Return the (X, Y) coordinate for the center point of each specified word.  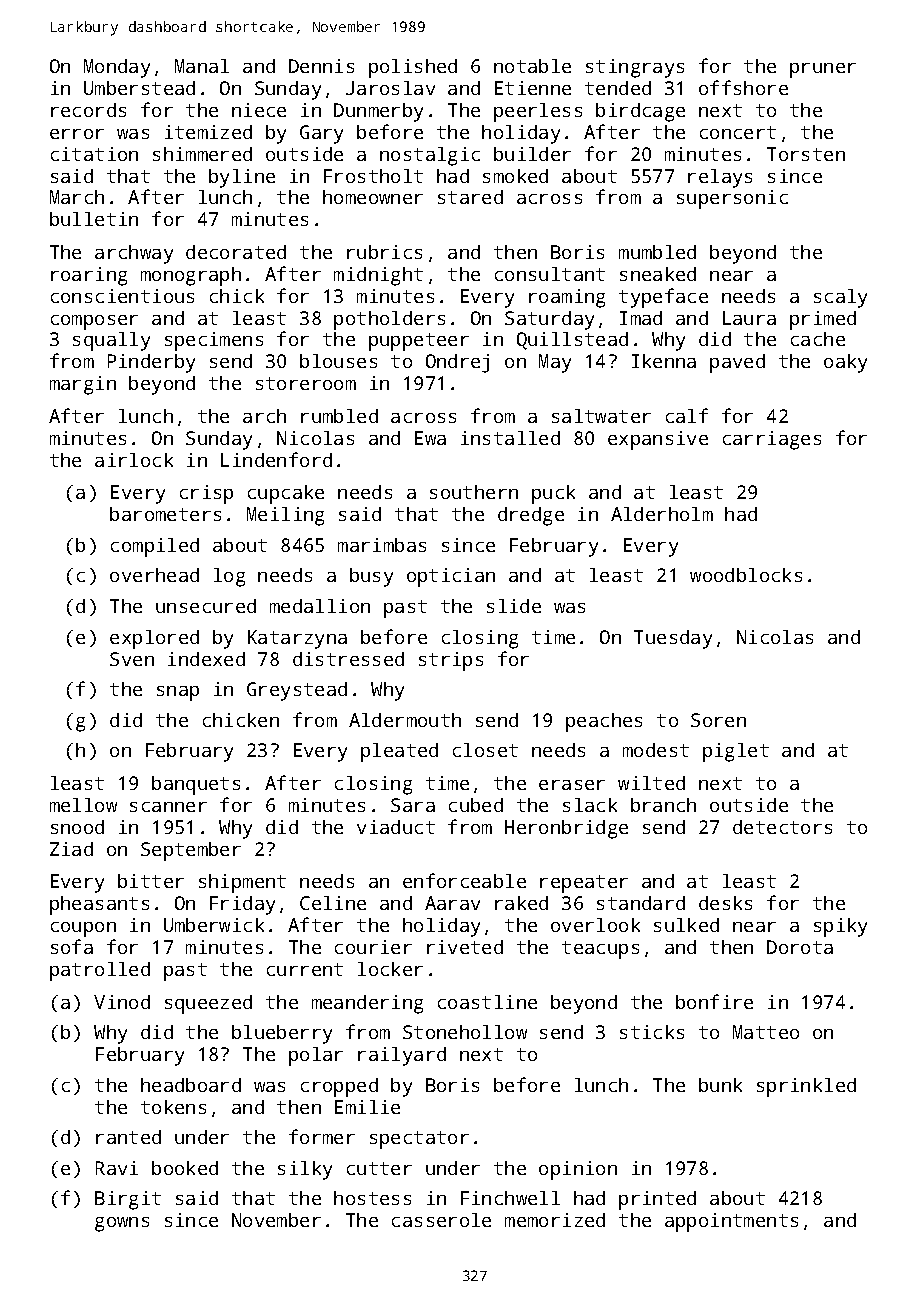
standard (641, 903)
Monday (117, 68)
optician (451, 577)
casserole (441, 1220)
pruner (823, 70)
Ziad (71, 849)
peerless (538, 112)
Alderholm (662, 514)
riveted (465, 947)
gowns (122, 1224)
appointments (731, 1222)
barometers (165, 514)
